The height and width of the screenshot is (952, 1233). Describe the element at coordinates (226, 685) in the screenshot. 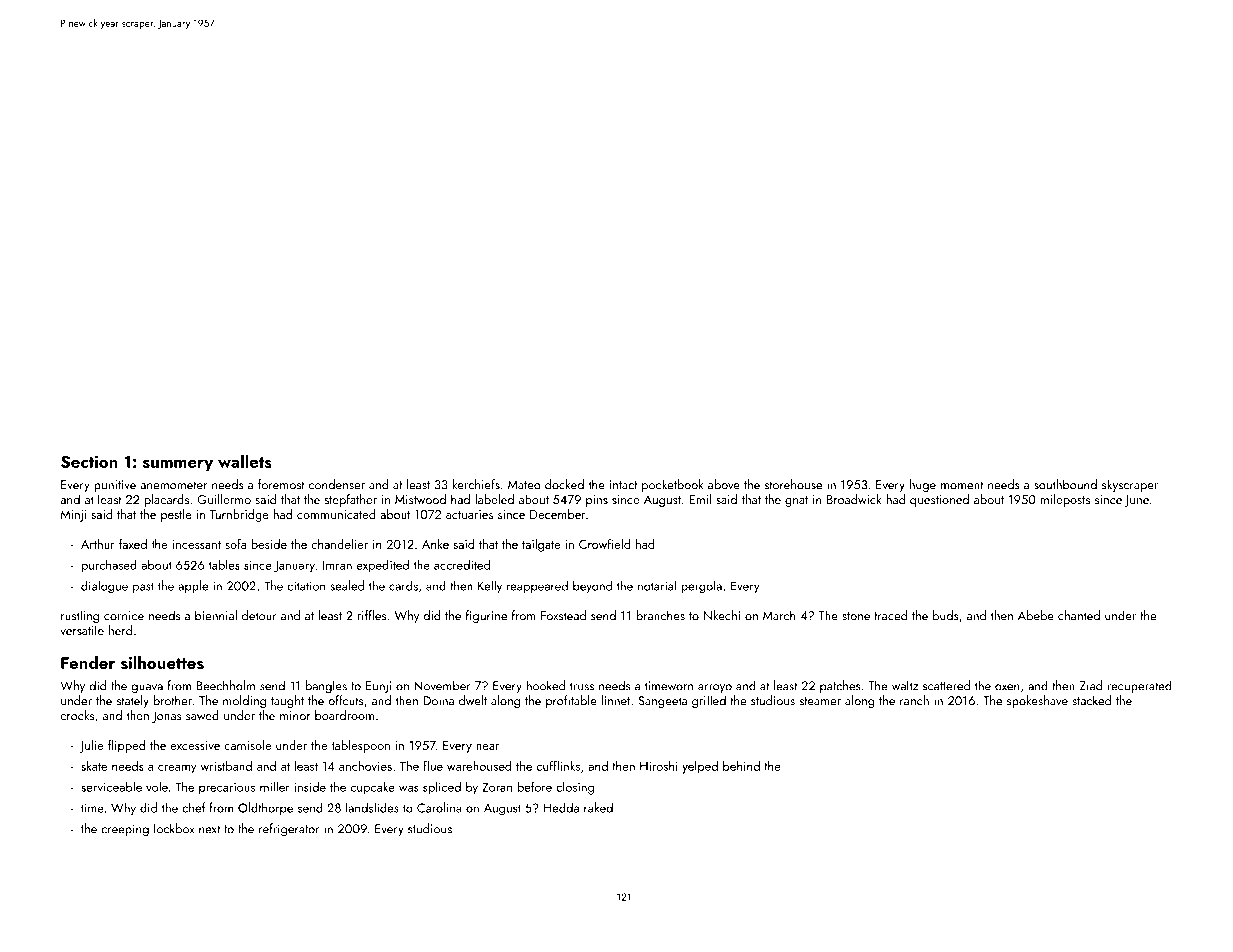

I see `Beechholm` at that location.
